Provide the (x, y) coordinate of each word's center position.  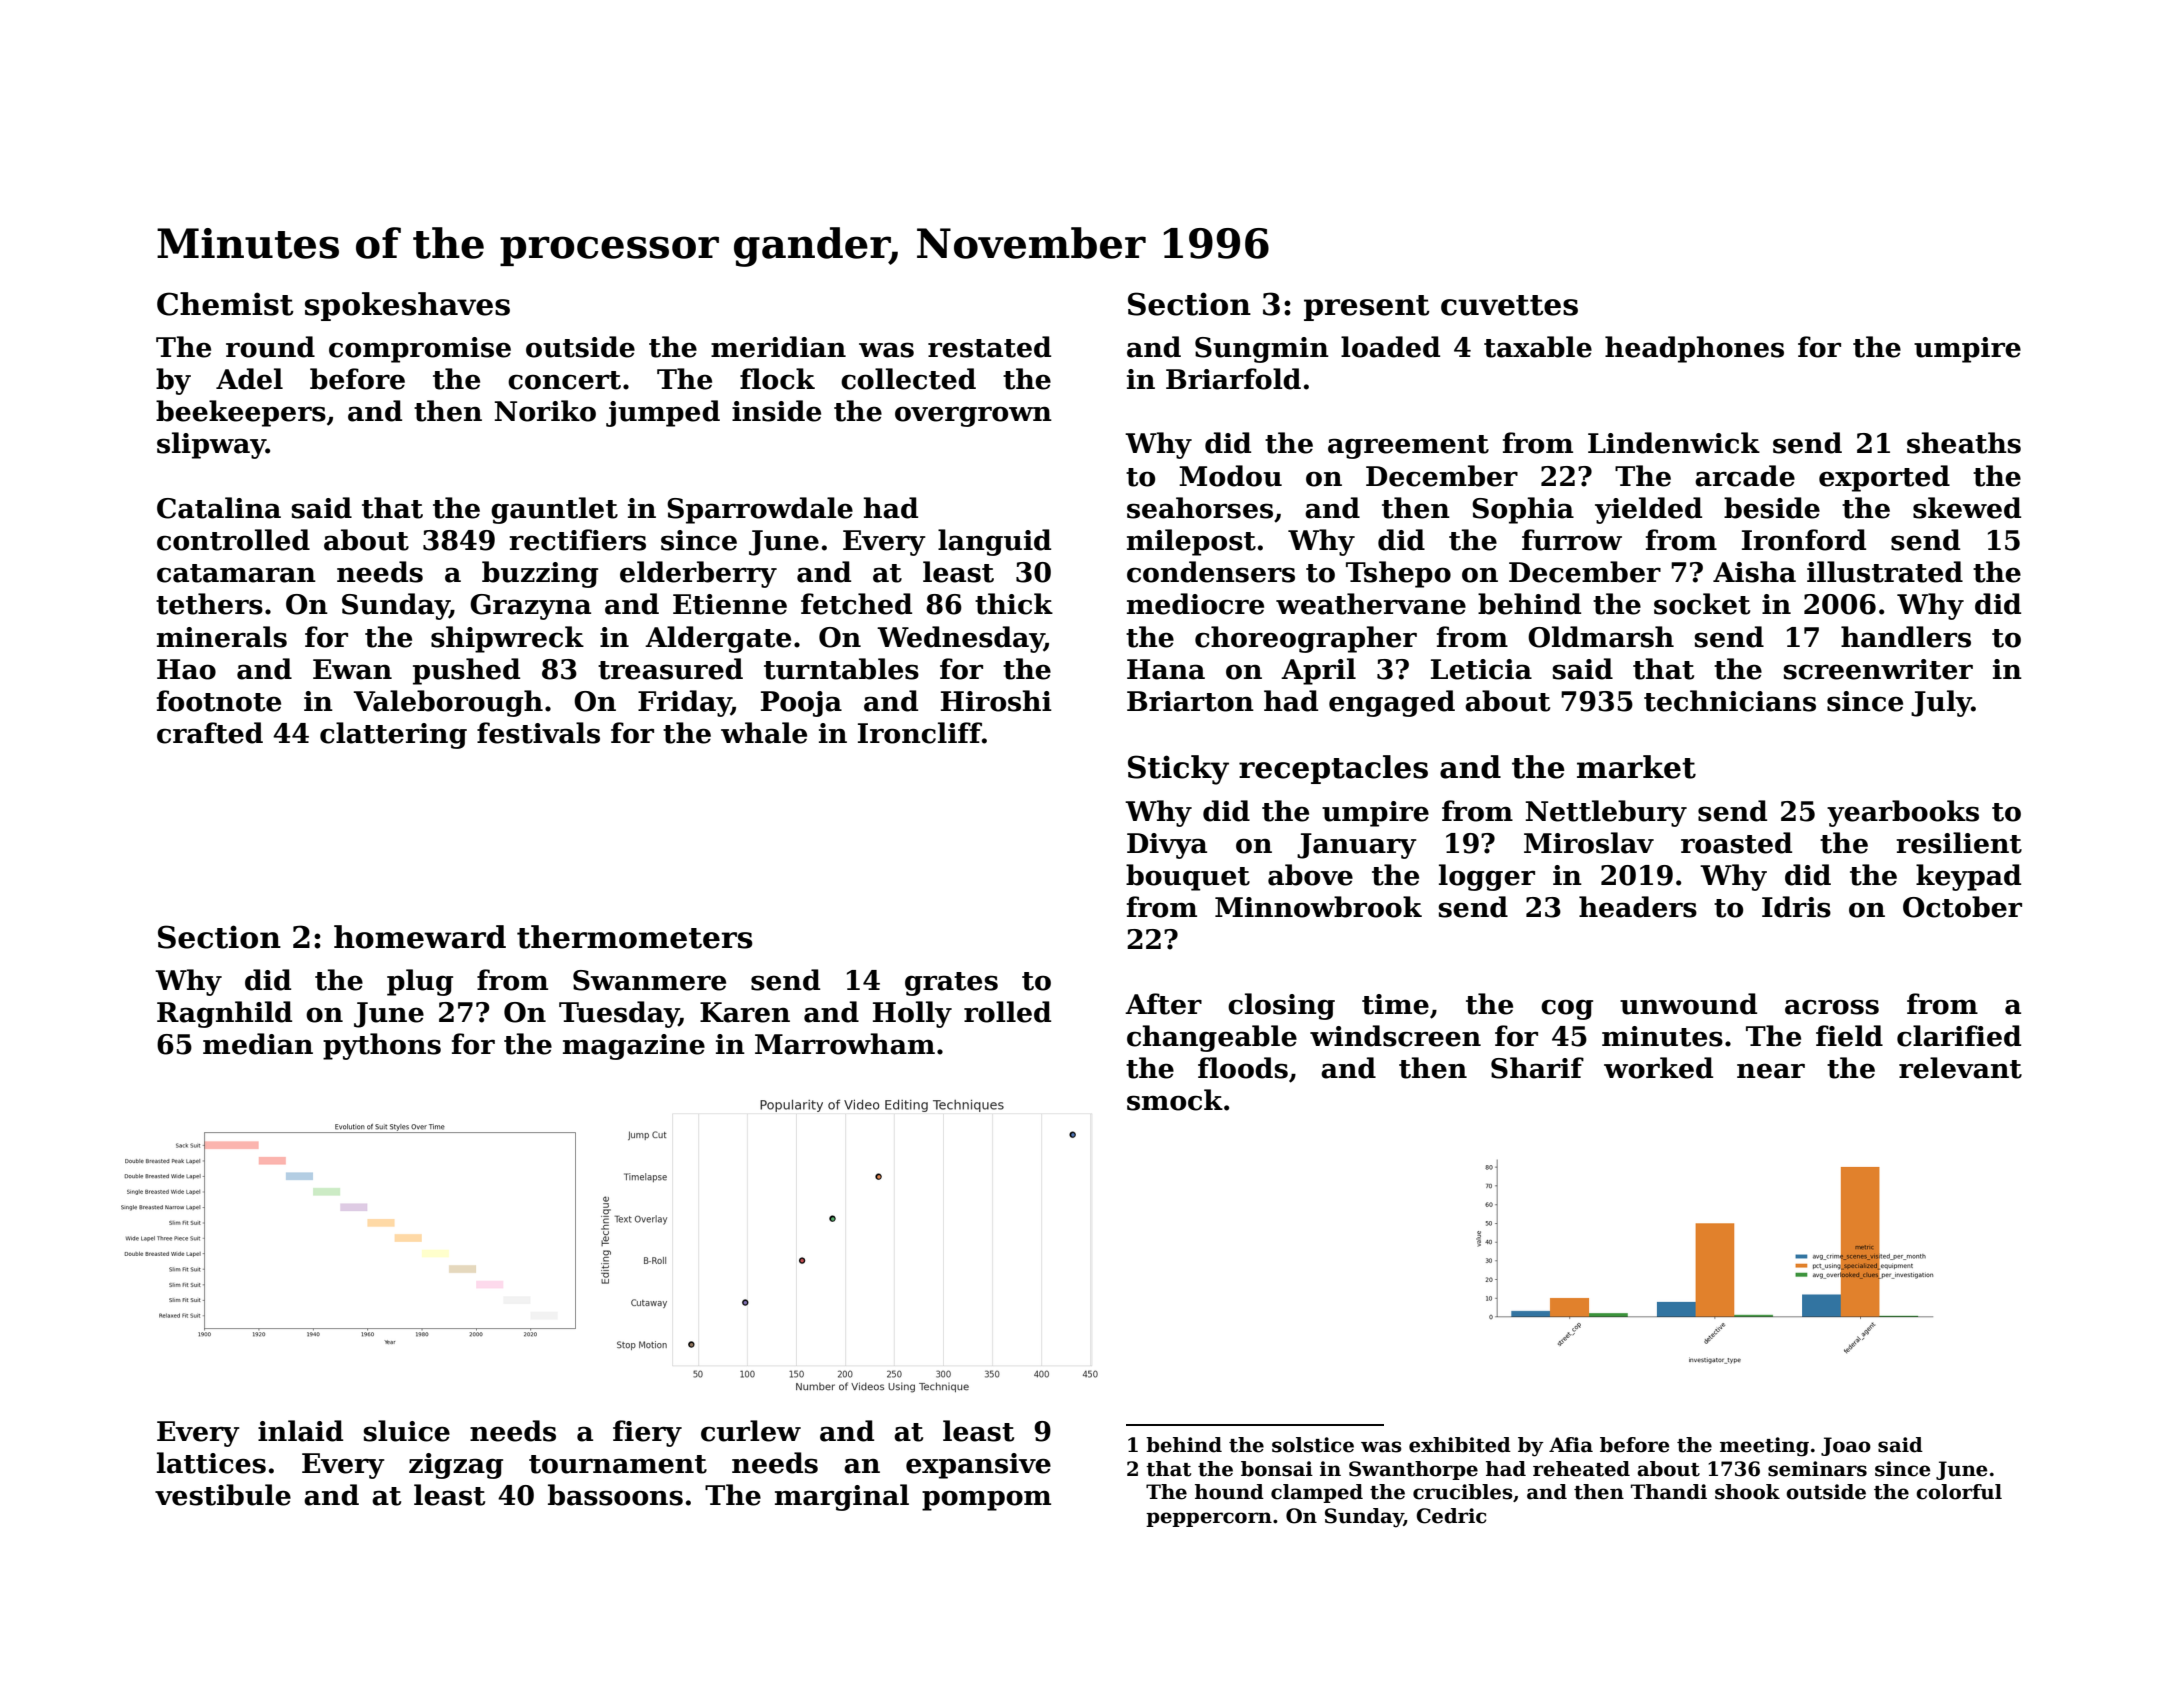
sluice (407, 1431)
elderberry (698, 574)
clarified (1959, 1036)
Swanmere (649, 980)
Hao (186, 669)
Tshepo (1398, 574)
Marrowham (845, 1044)
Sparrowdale (760, 510)
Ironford (1804, 540)
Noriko (545, 411)
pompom (986, 1500)
